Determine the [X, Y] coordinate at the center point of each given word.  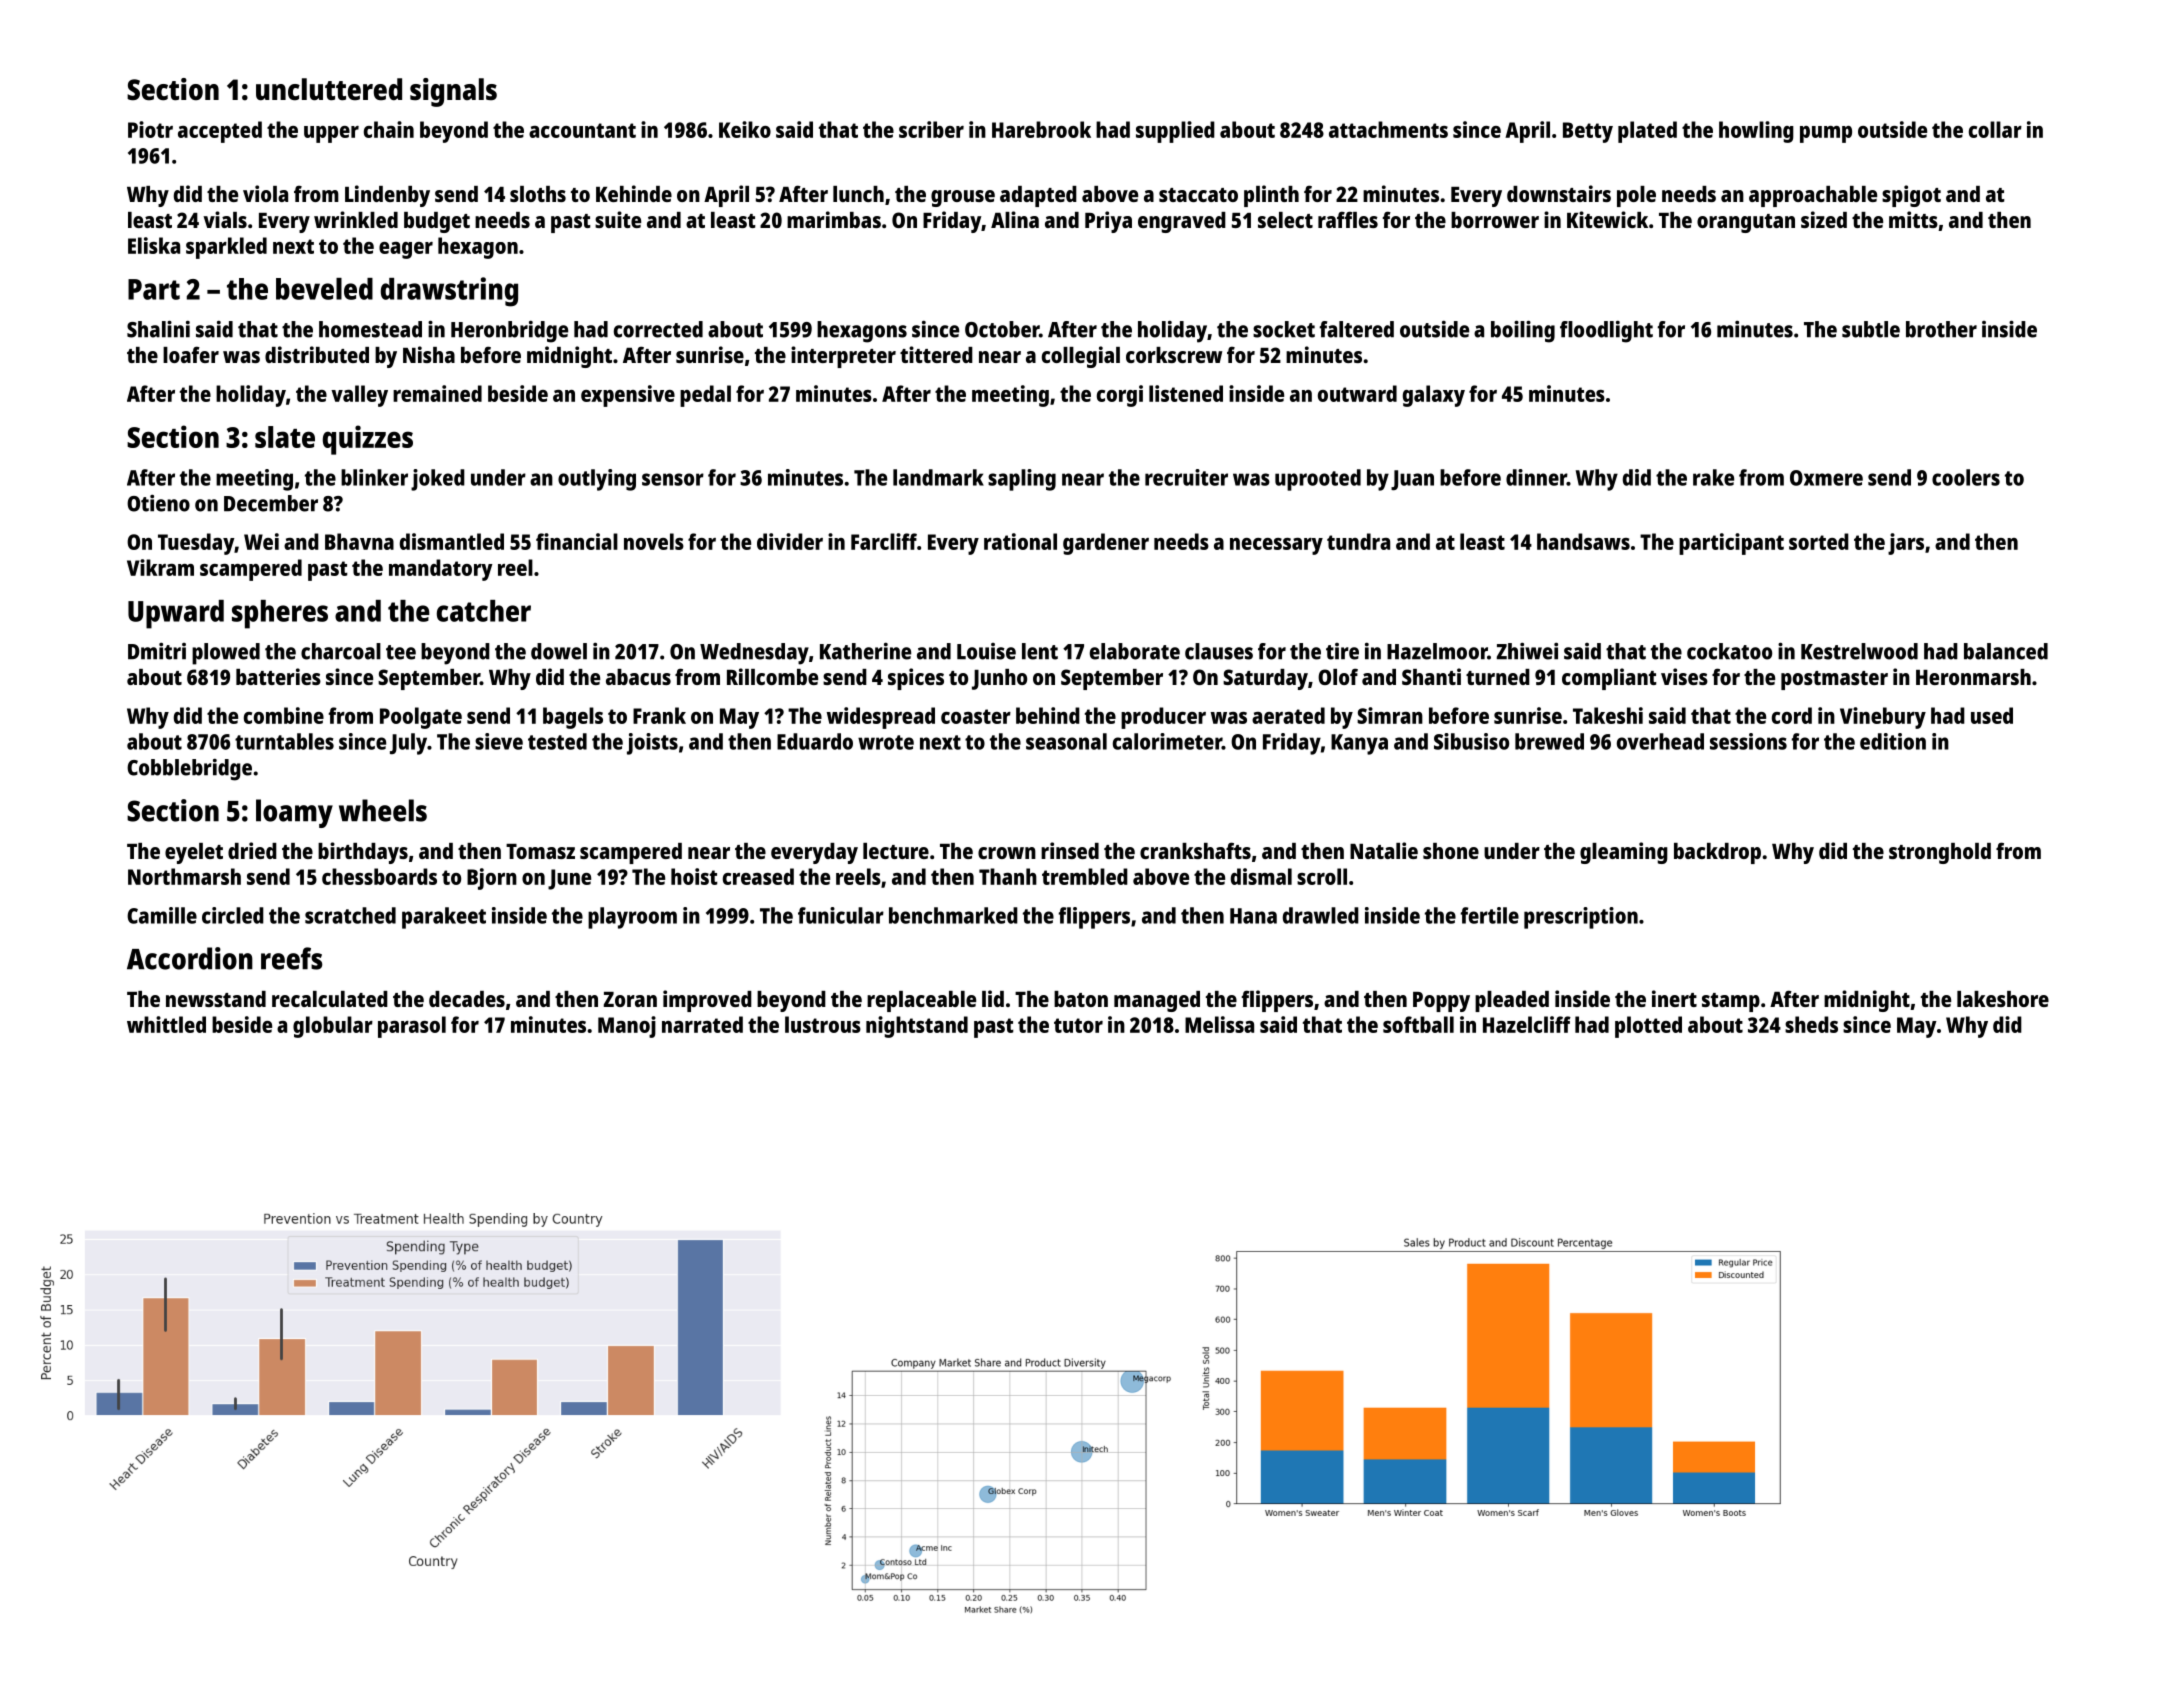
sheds [1811, 1024]
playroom [632, 918]
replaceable [921, 1001]
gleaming [1624, 853]
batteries [278, 676]
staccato [1198, 195]
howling [1756, 132]
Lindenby [387, 196]
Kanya [1359, 744]
